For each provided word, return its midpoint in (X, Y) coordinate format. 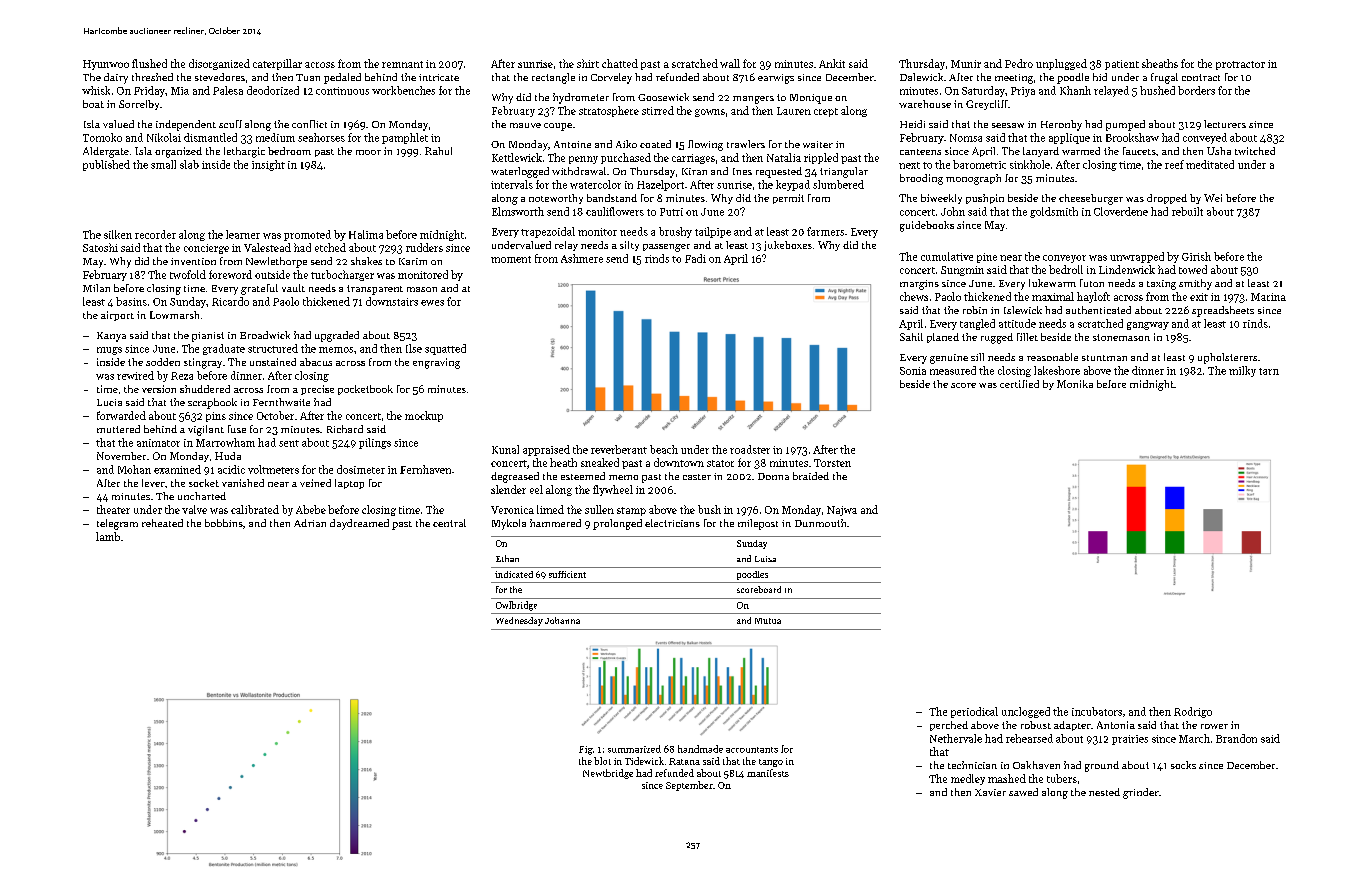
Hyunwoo (106, 65)
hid (1100, 77)
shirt (588, 63)
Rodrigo (1193, 712)
